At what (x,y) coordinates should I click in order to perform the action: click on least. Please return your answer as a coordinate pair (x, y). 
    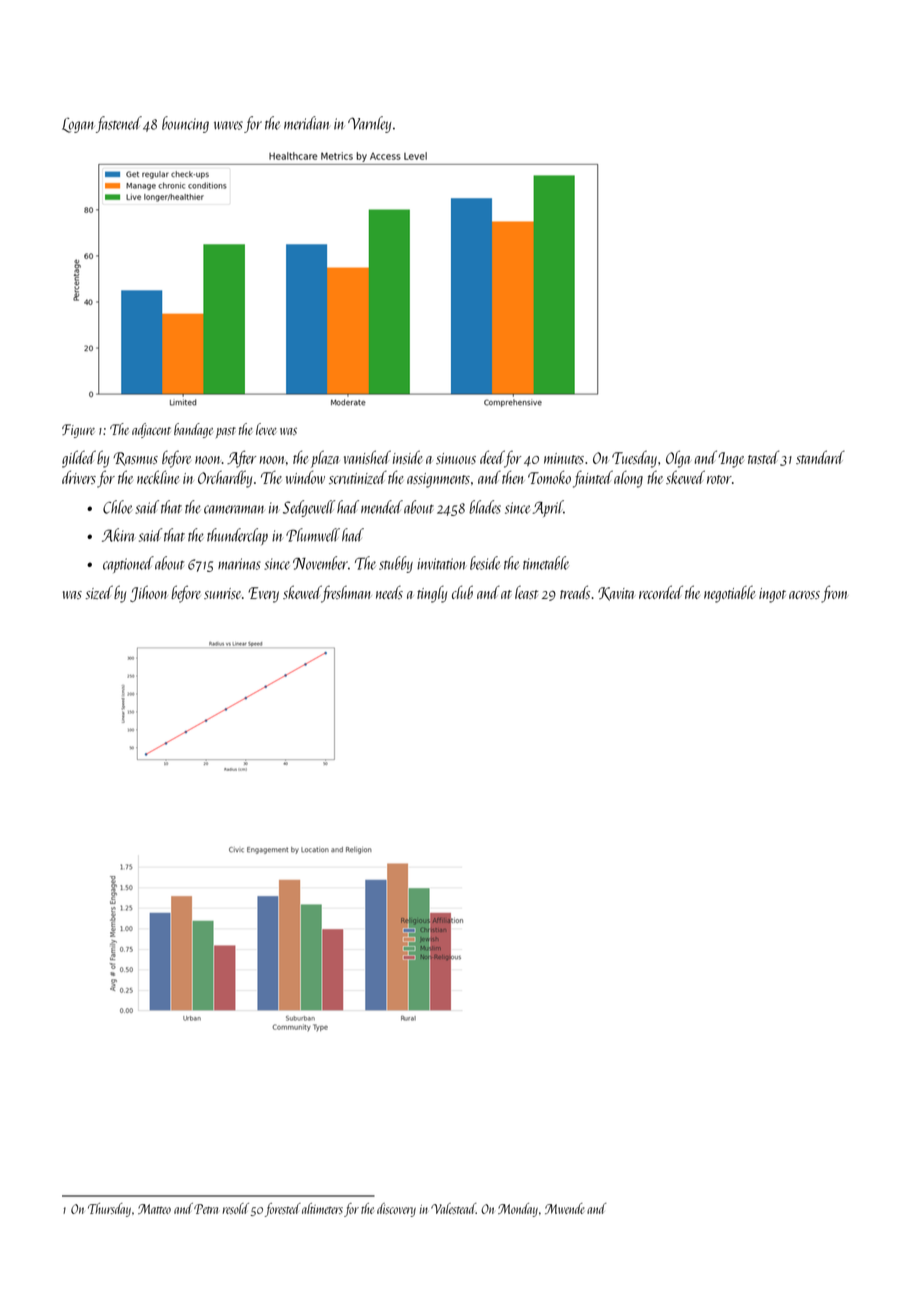
    Looking at the image, I should click on (526, 592).
